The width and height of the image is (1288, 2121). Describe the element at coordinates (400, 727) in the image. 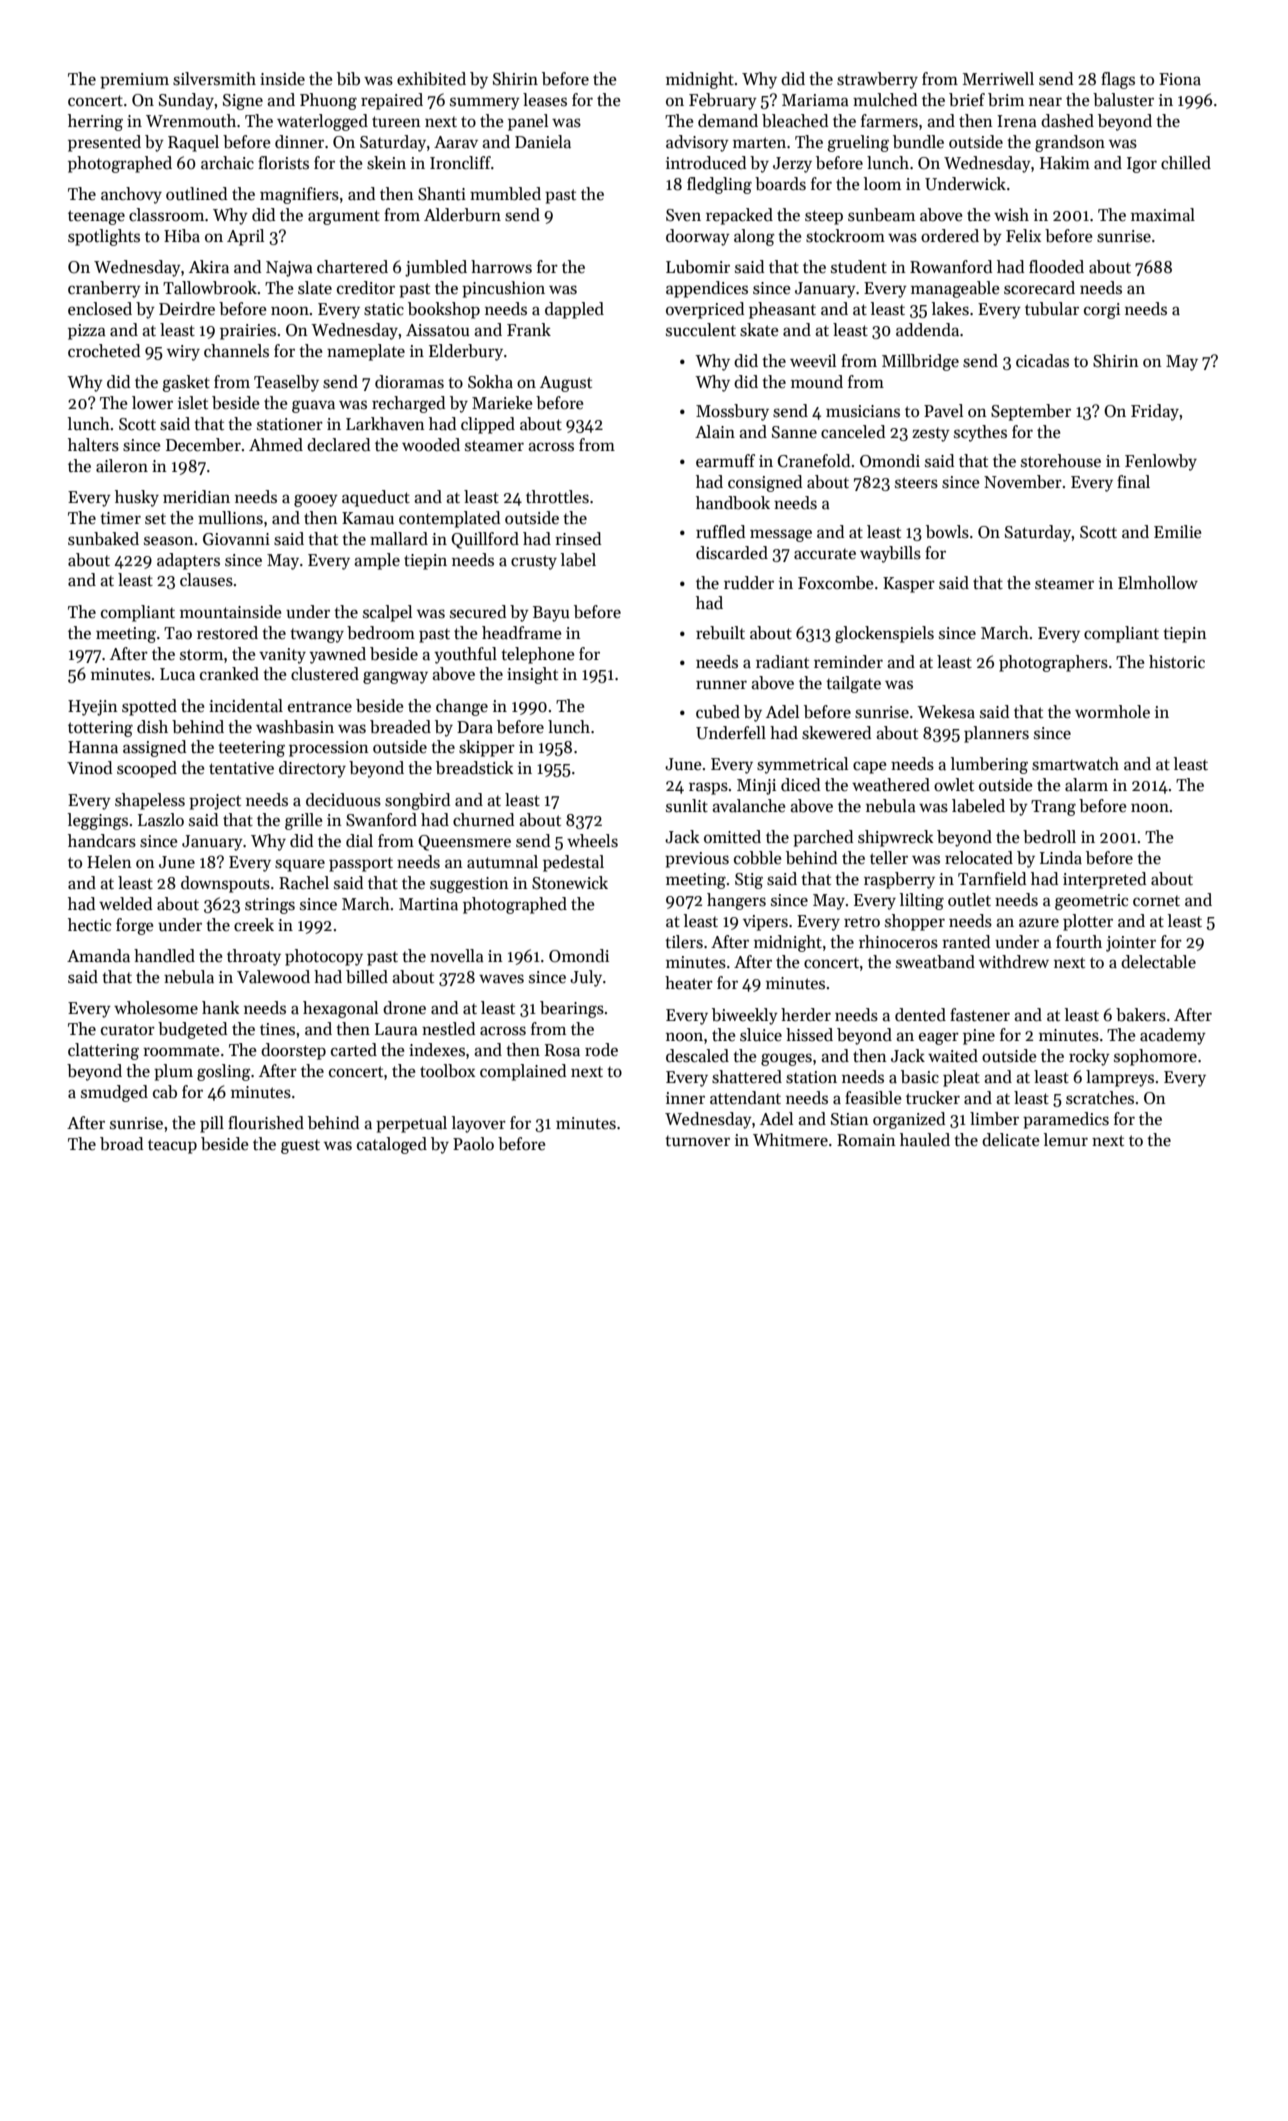

I see `breaded` at that location.
